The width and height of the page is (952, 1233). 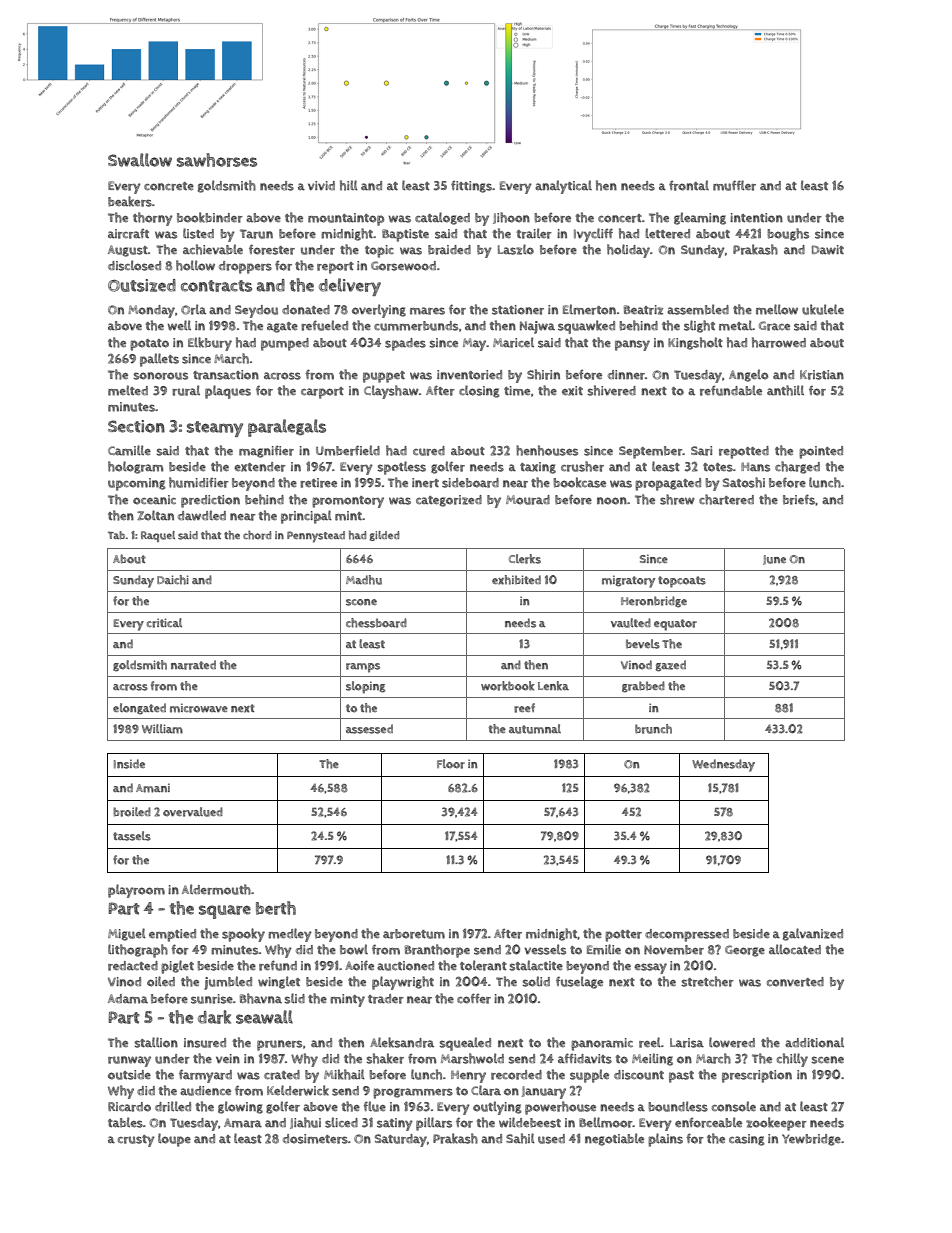 I want to click on cataloged, so click(x=442, y=218).
